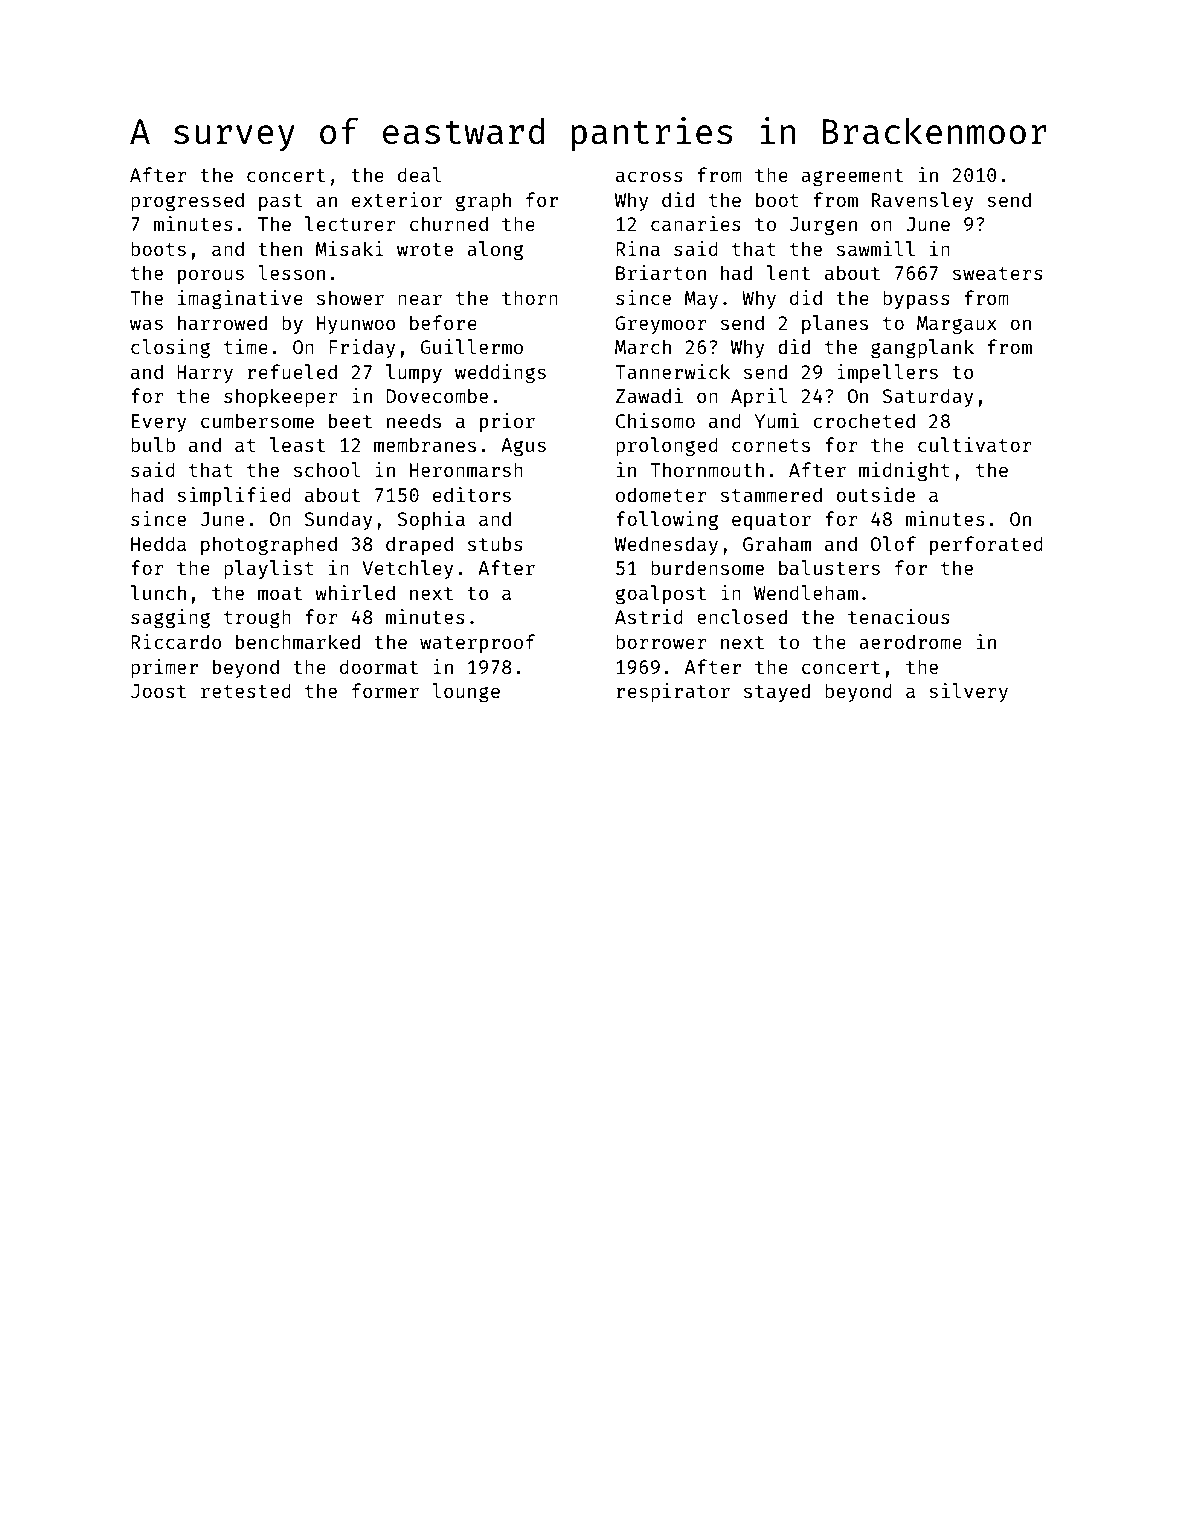 This image has width=1184, height=1532. I want to click on across, so click(649, 176).
